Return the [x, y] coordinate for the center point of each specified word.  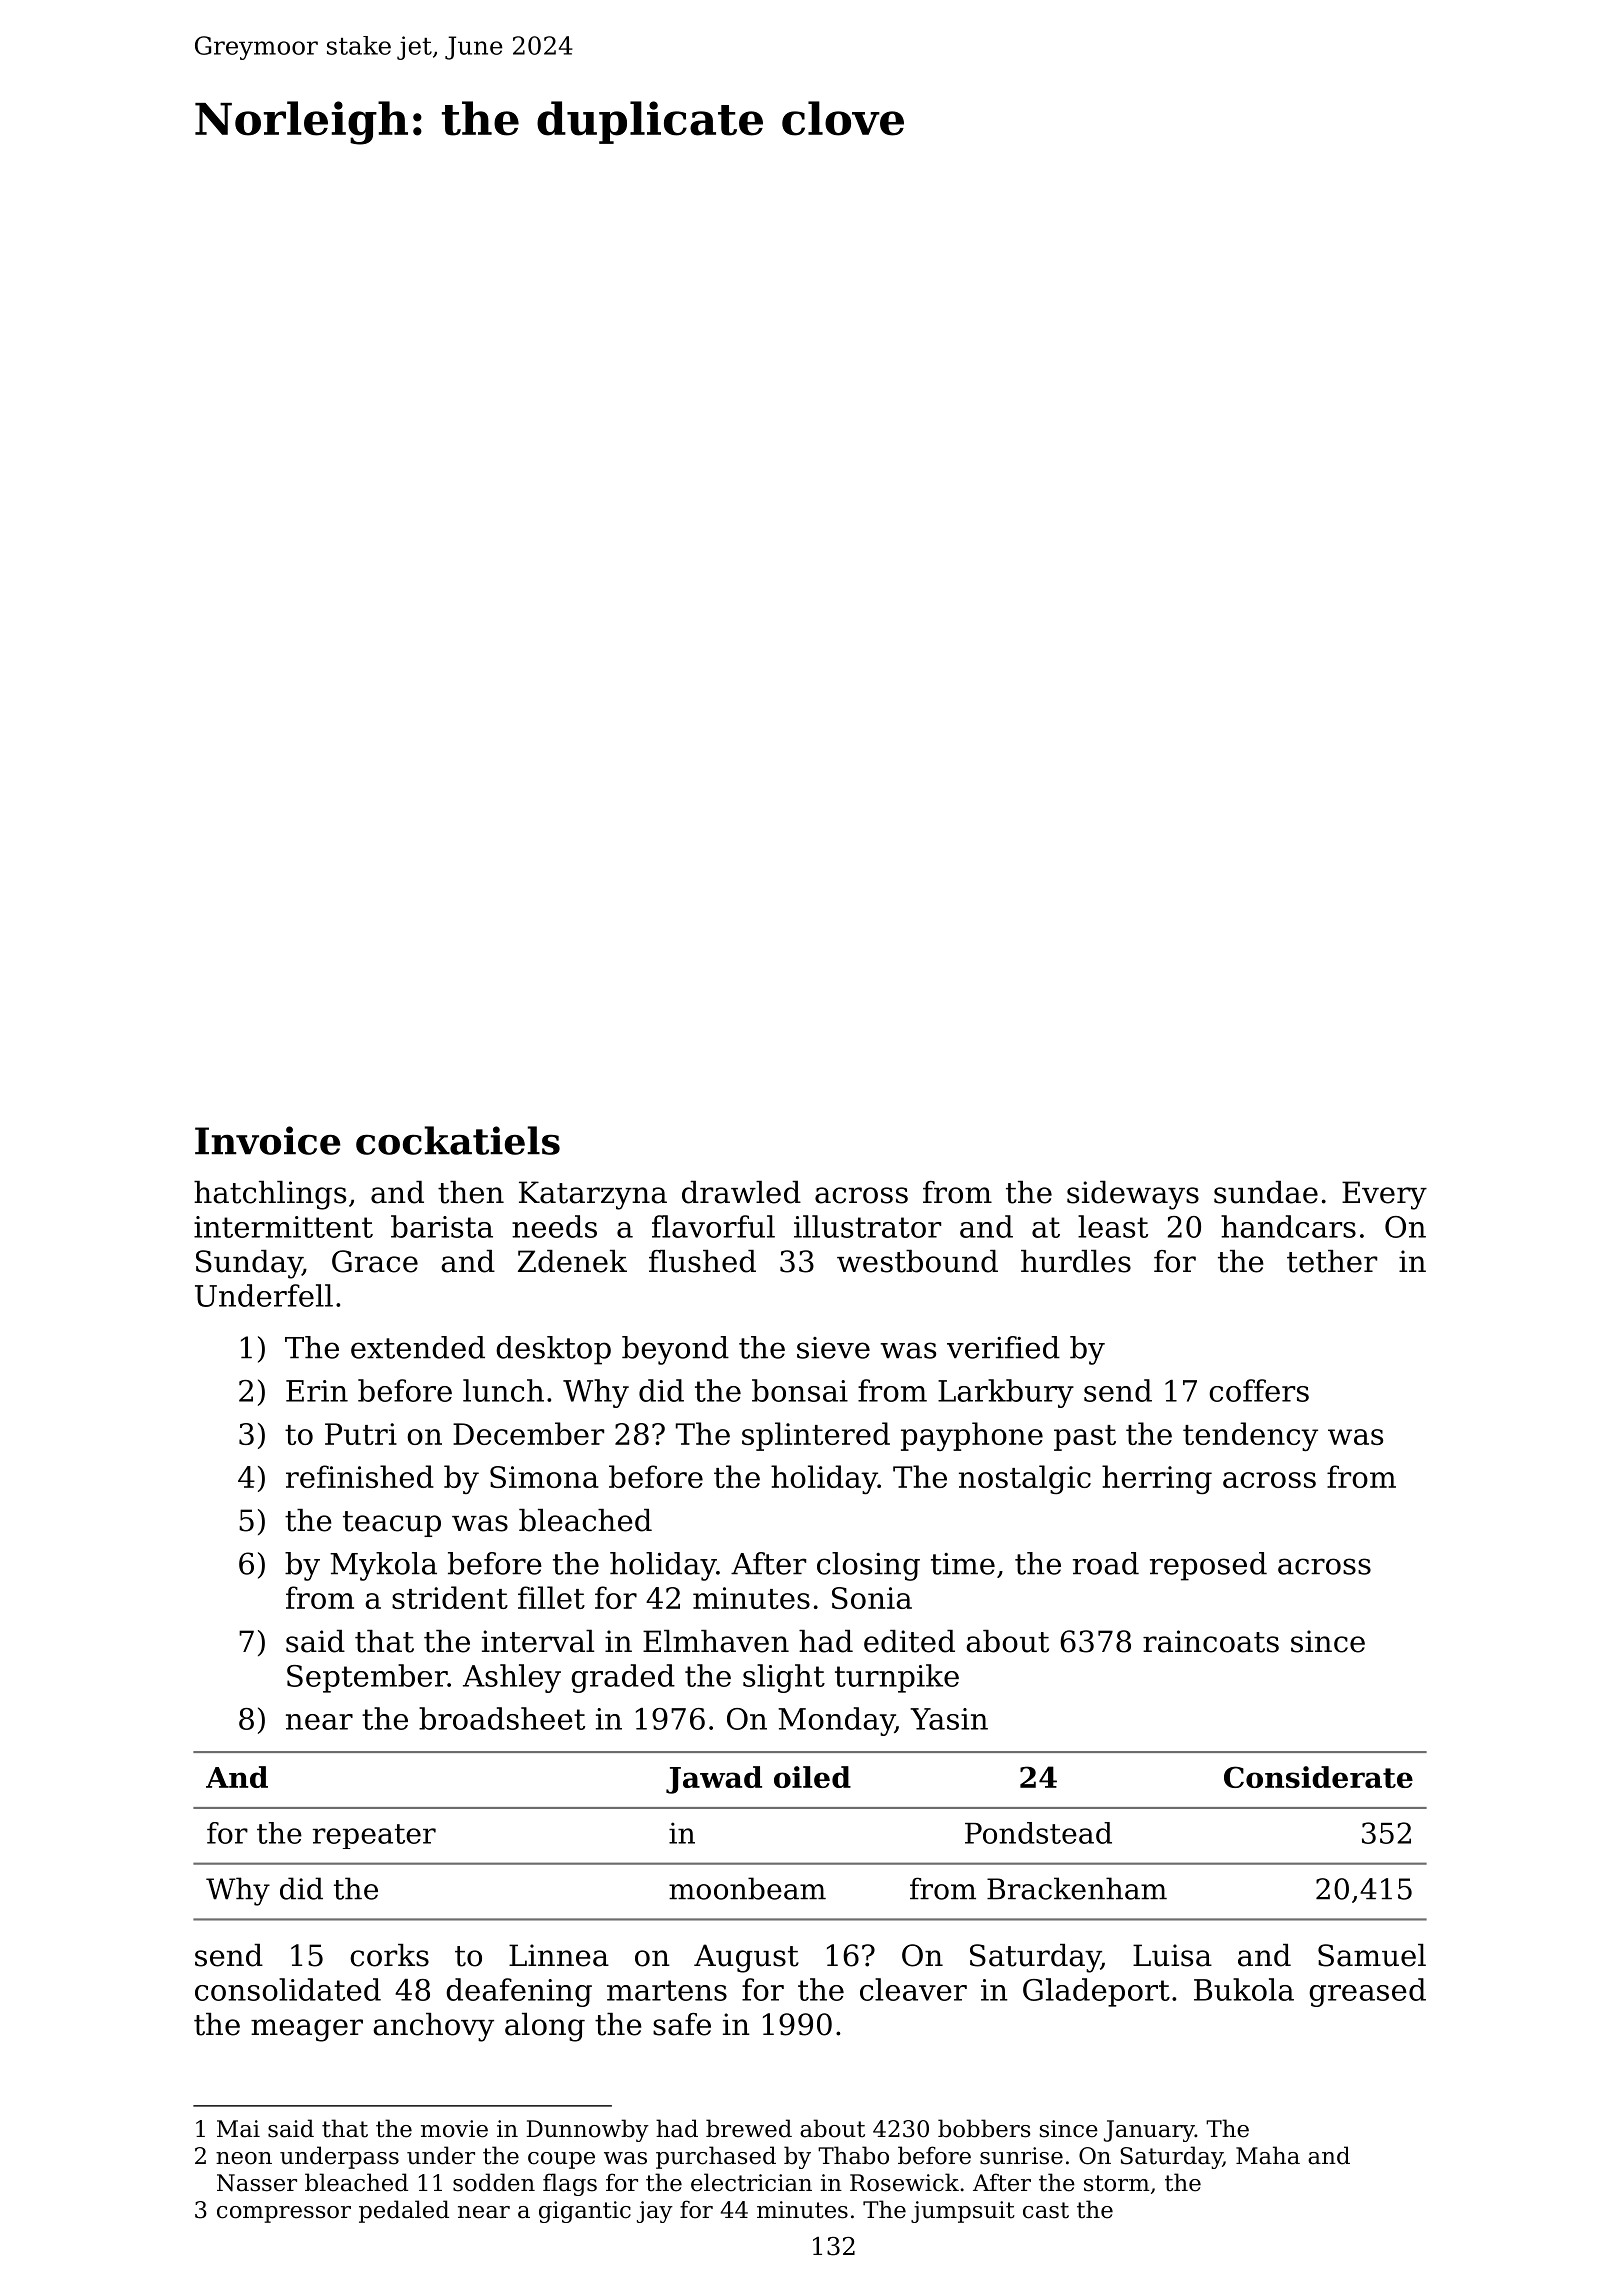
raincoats [1211, 1641]
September [367, 1678]
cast [1046, 2210]
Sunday [249, 1264]
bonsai [800, 1390]
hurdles [1076, 1261]
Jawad [714, 1780]
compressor [284, 2214]
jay [655, 2212]
